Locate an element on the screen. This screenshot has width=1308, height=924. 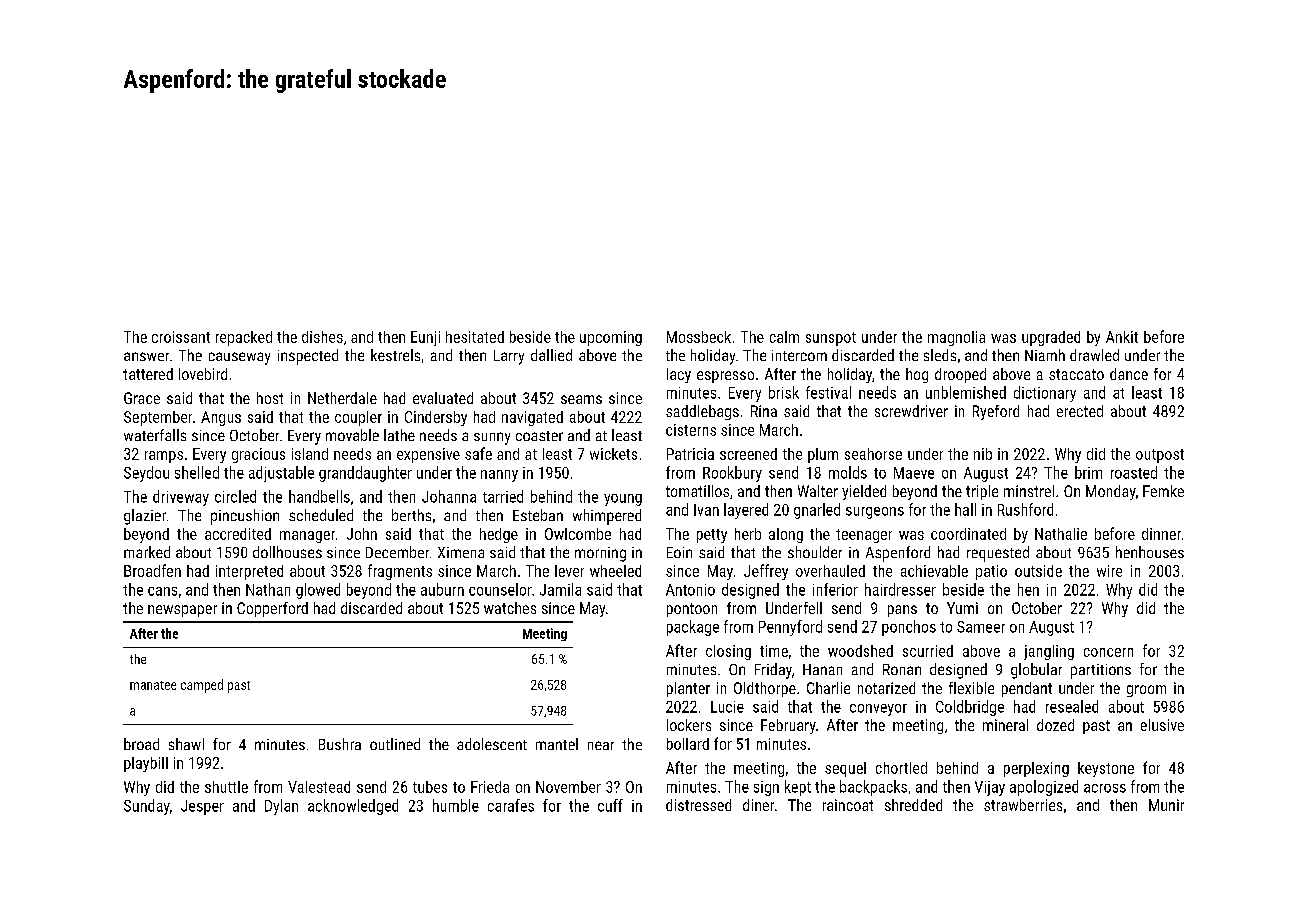
answer is located at coordinates (146, 356).
